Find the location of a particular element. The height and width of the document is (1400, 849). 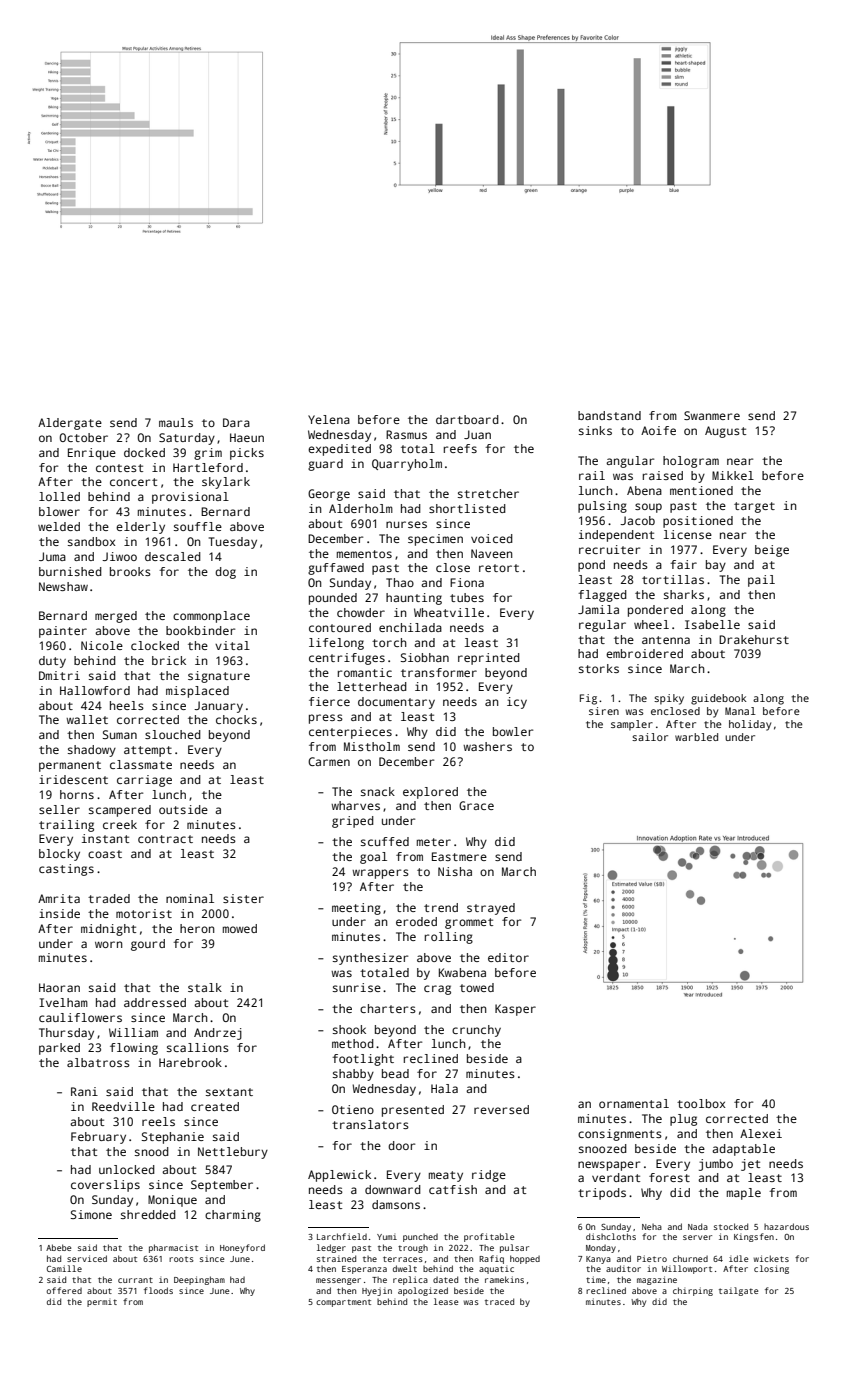

bandstand is located at coordinates (609, 415).
